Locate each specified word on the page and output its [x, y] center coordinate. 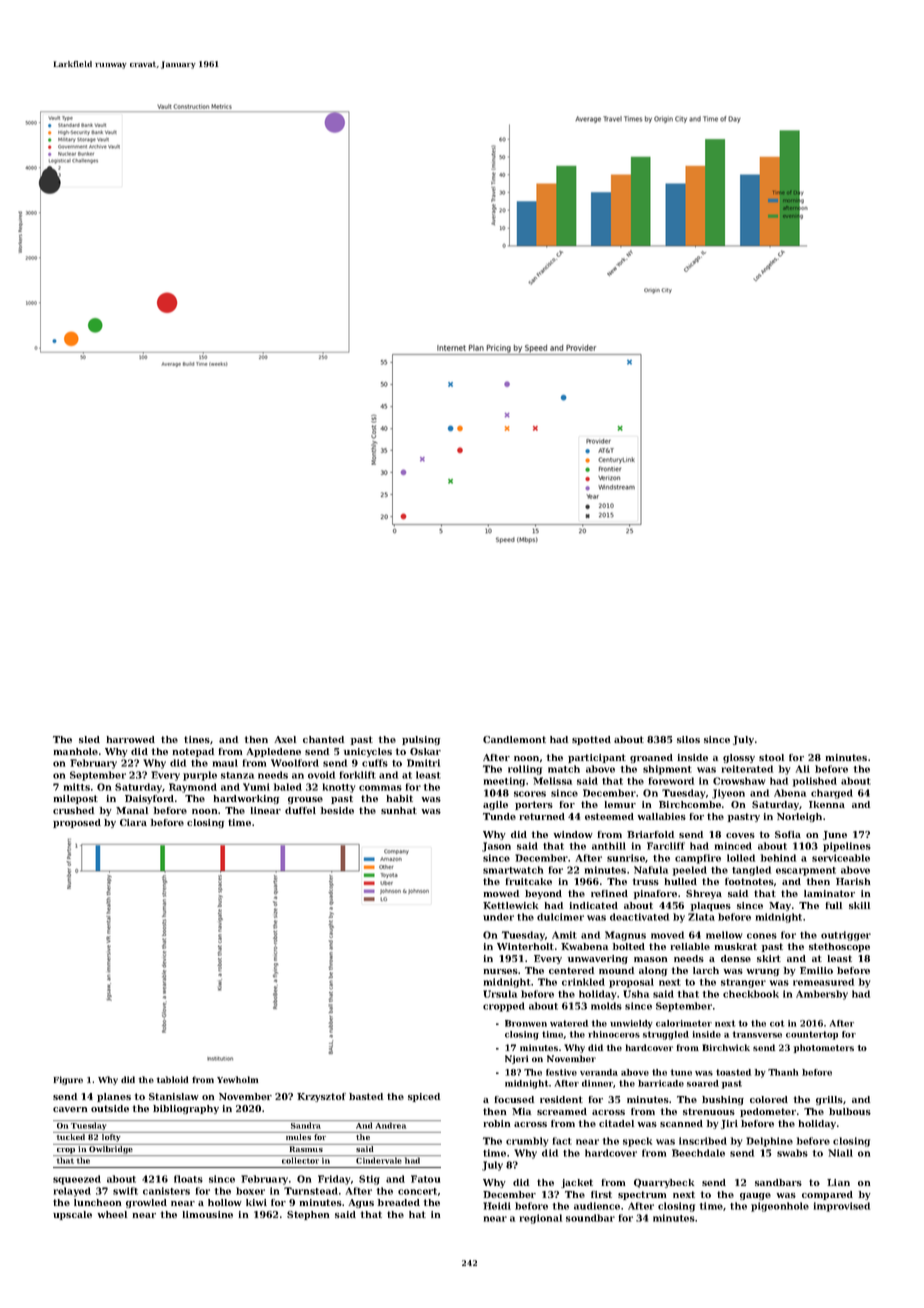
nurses [501, 971]
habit [400, 798]
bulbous [850, 1111]
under [498, 917]
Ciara [133, 822]
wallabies [662, 816]
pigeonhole [780, 1207]
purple [200, 776]
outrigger [846, 936]
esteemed [609, 816]
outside [110, 1108]
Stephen [308, 1215]
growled [146, 1203]
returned [542, 816]
